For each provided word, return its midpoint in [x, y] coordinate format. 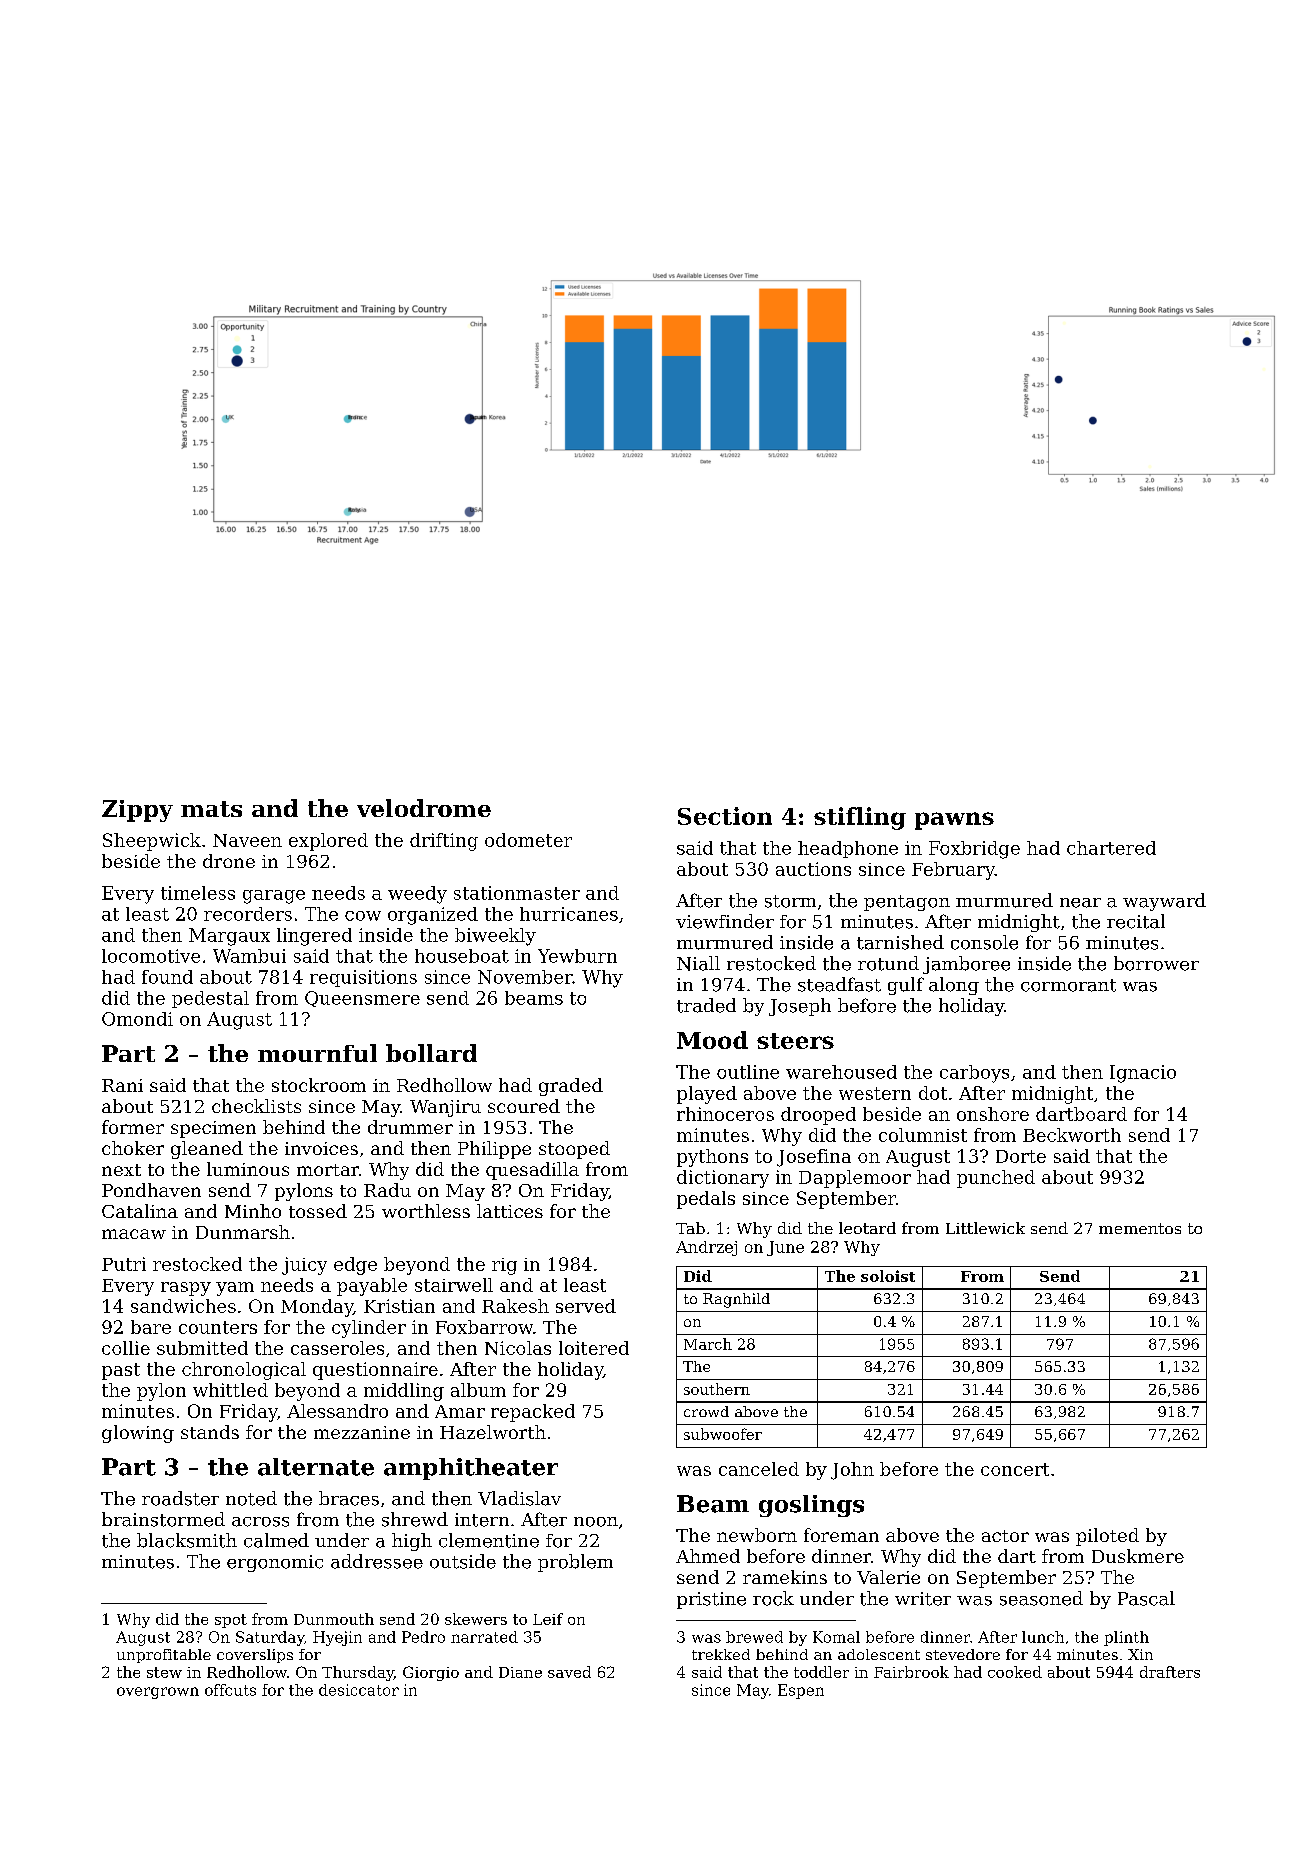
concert [1015, 1469]
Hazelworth [493, 1432]
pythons [712, 1158]
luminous [248, 1169]
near [1080, 903]
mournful [317, 1053]
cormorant [1068, 985]
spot [231, 1621]
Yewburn [577, 956]
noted [251, 1498]
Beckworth [1072, 1135]
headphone [848, 849]
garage [274, 897]
